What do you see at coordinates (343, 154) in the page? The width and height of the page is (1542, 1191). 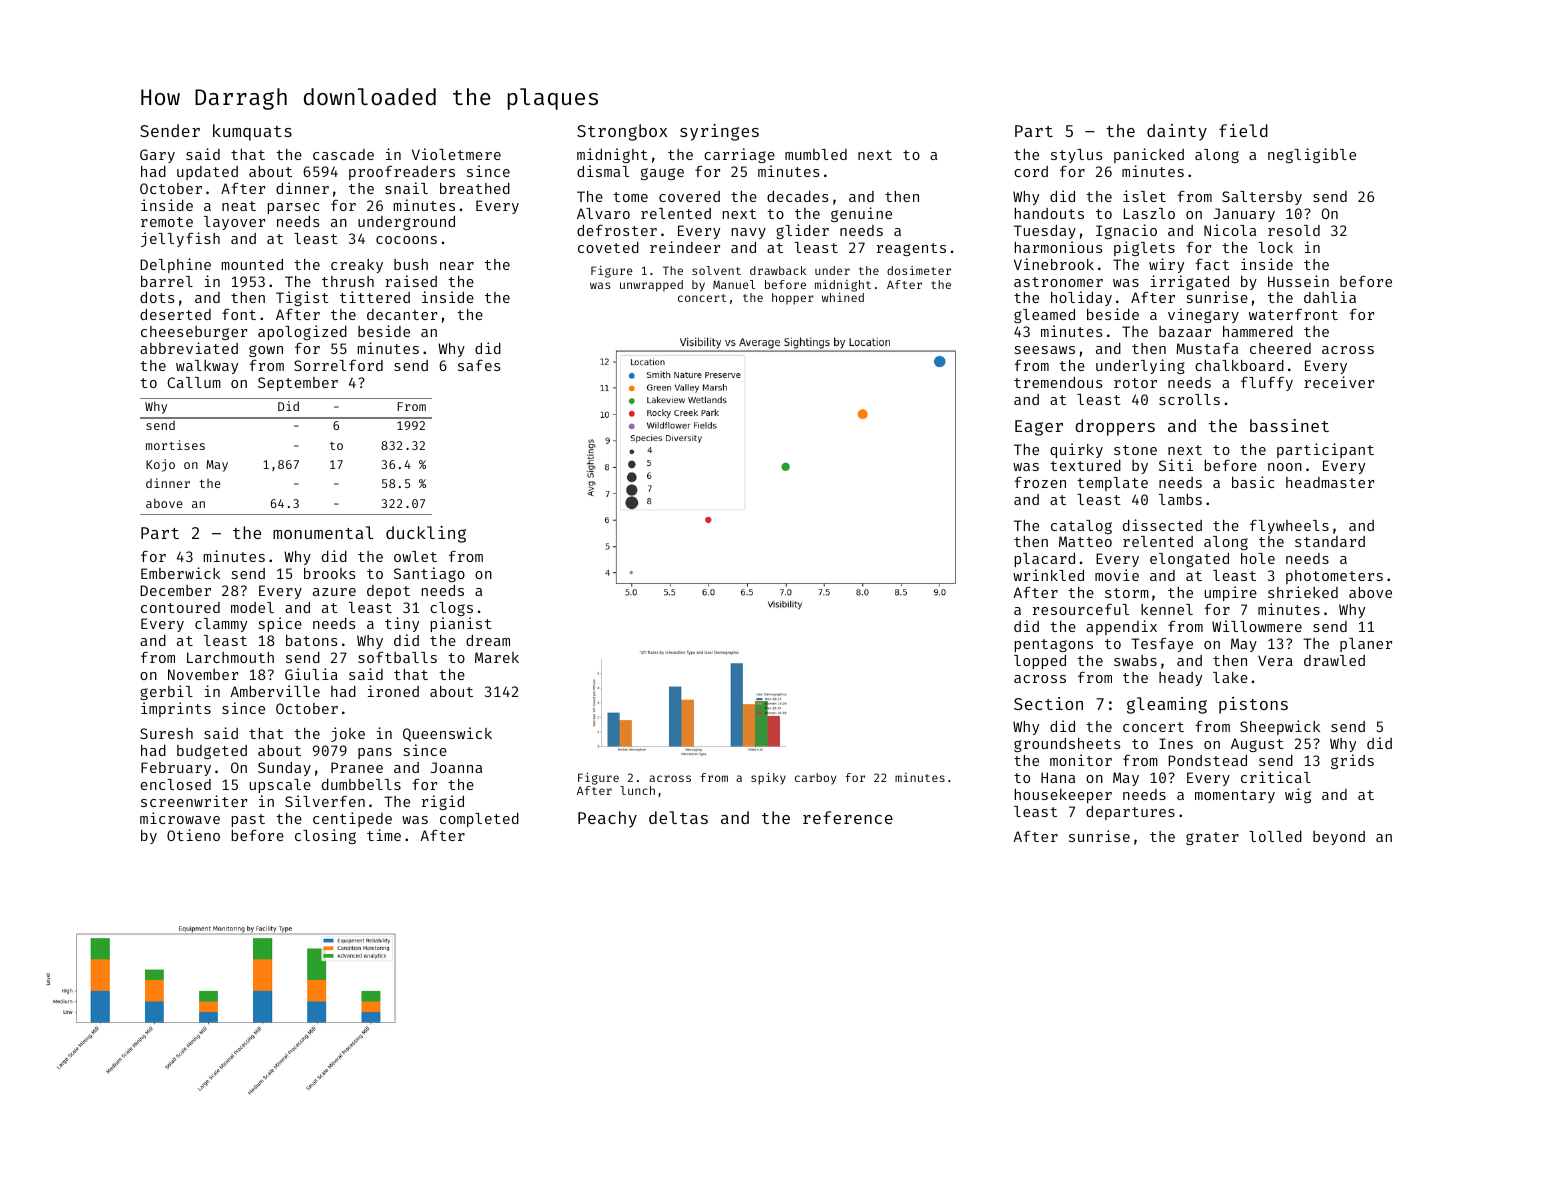 I see `cascade` at bounding box center [343, 154].
